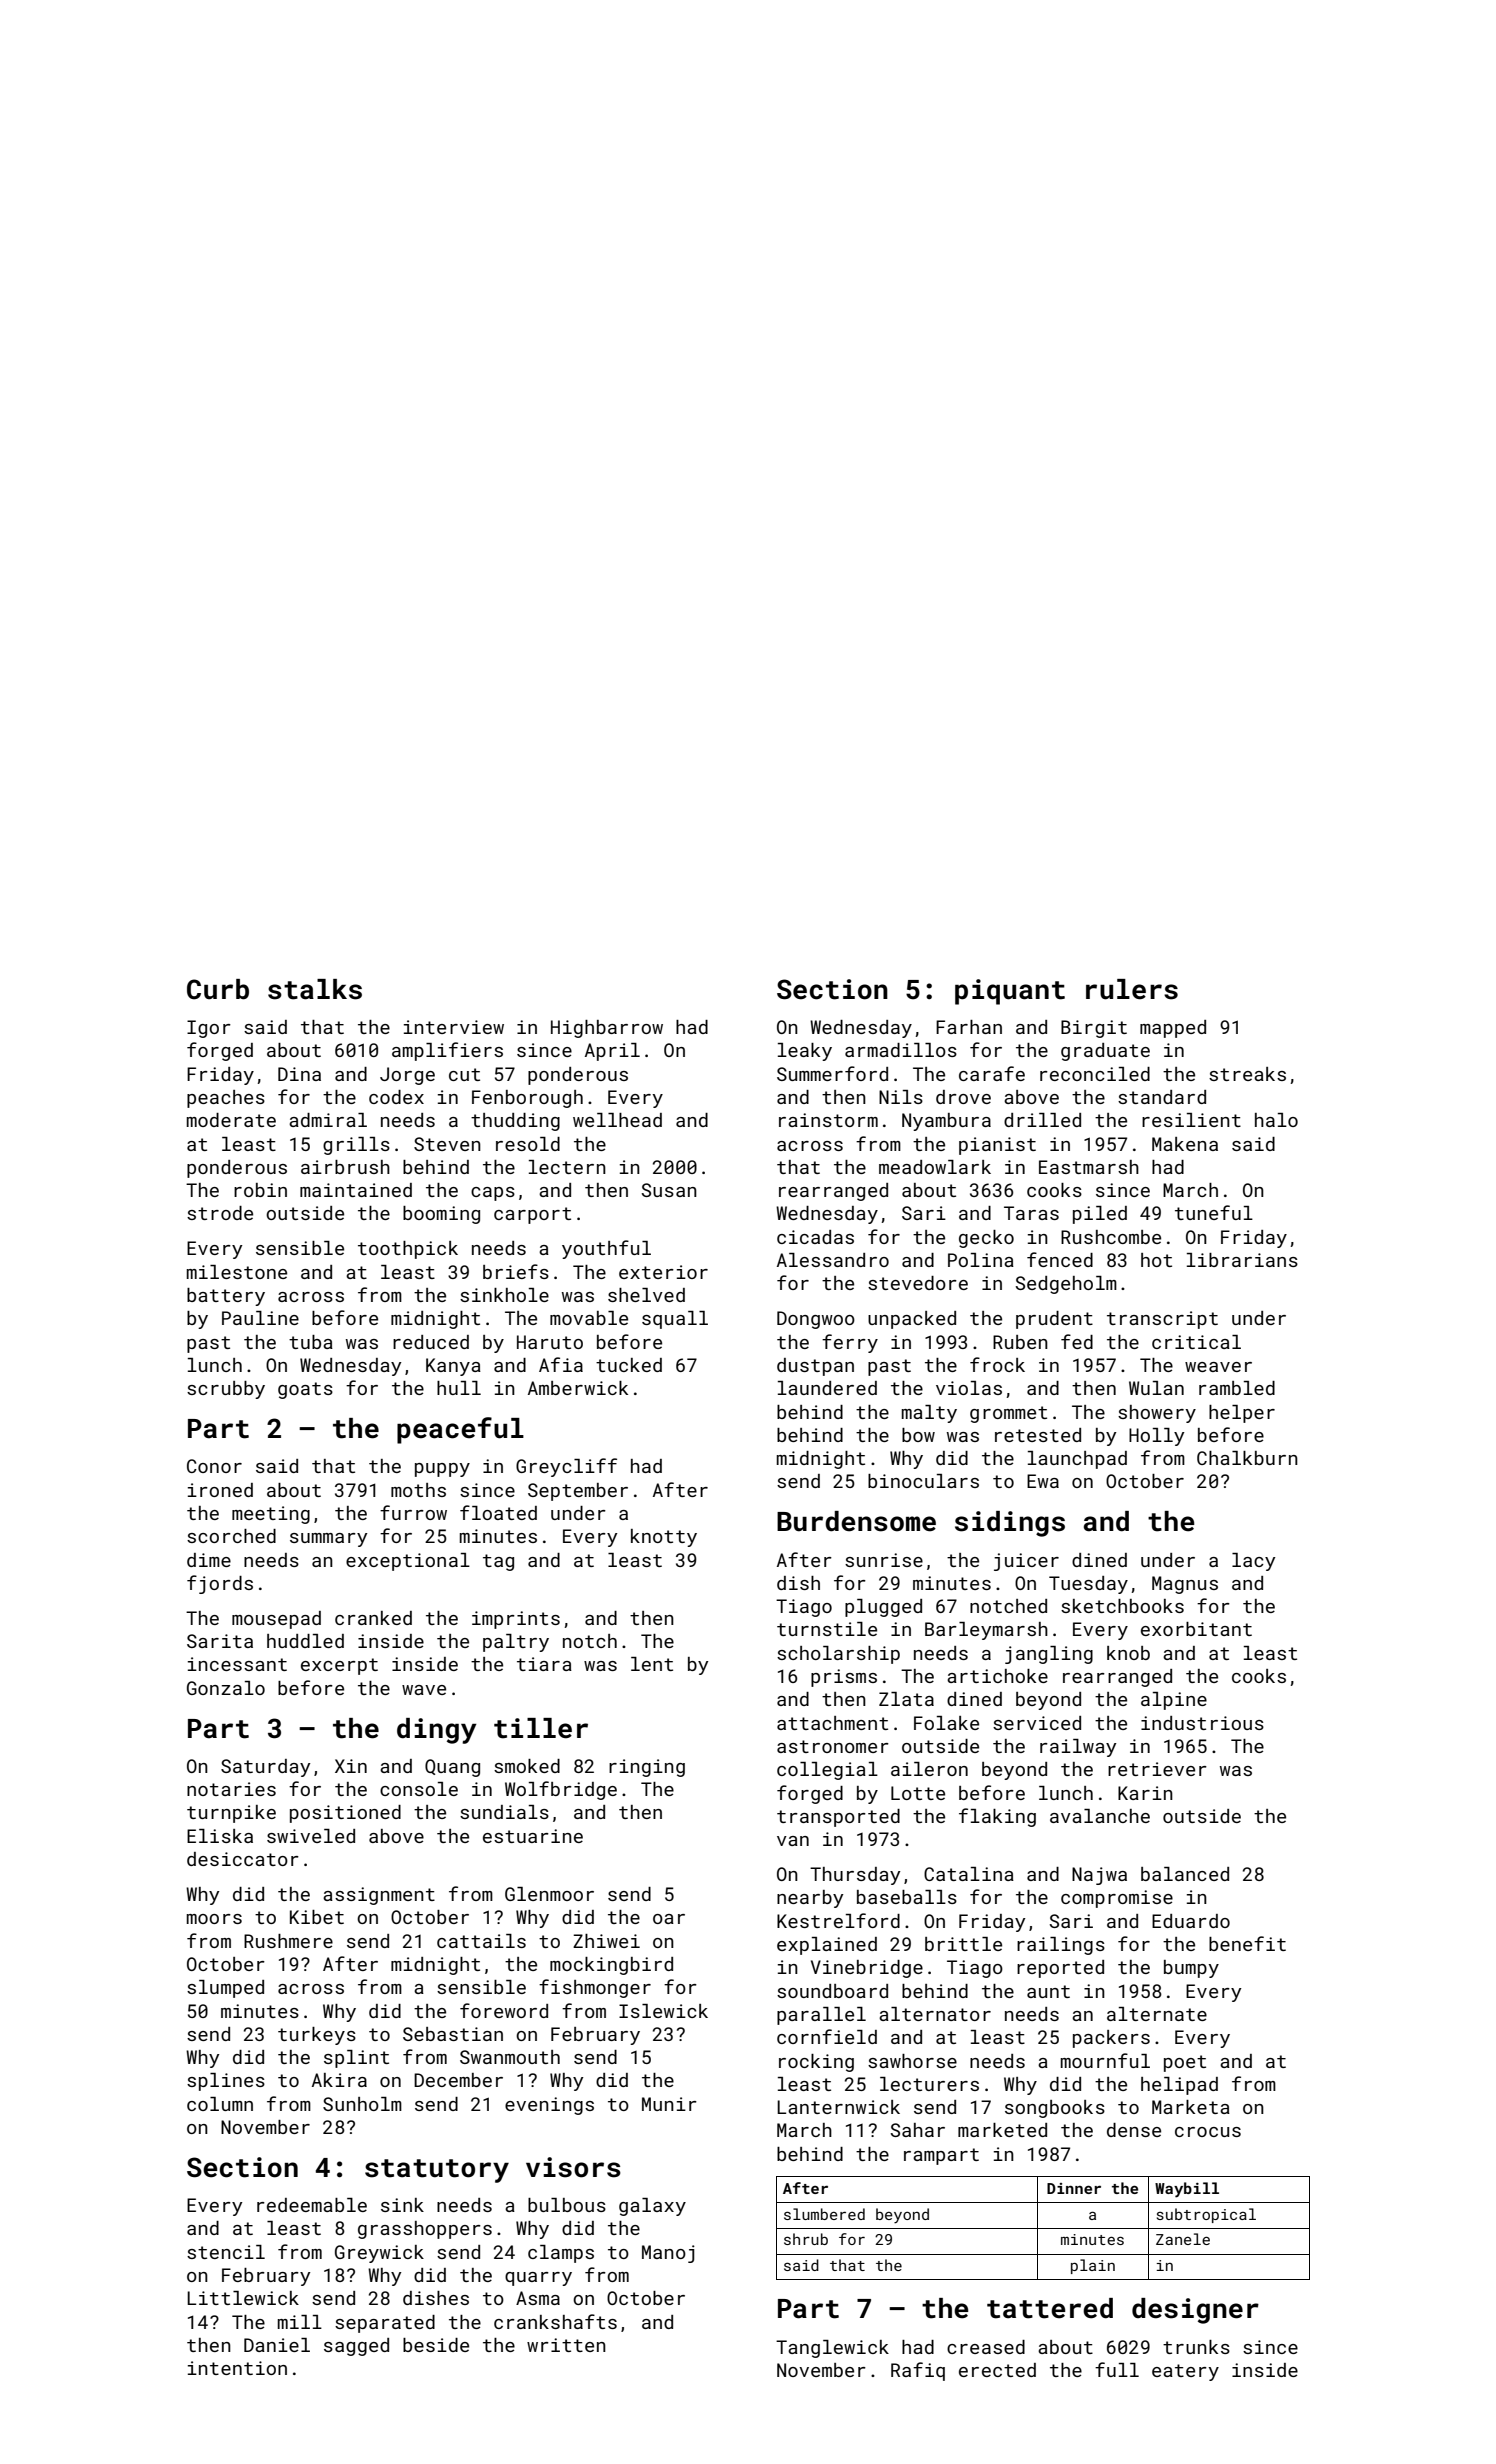  What do you see at coordinates (901, 1097) in the screenshot?
I see `Nils` at bounding box center [901, 1097].
